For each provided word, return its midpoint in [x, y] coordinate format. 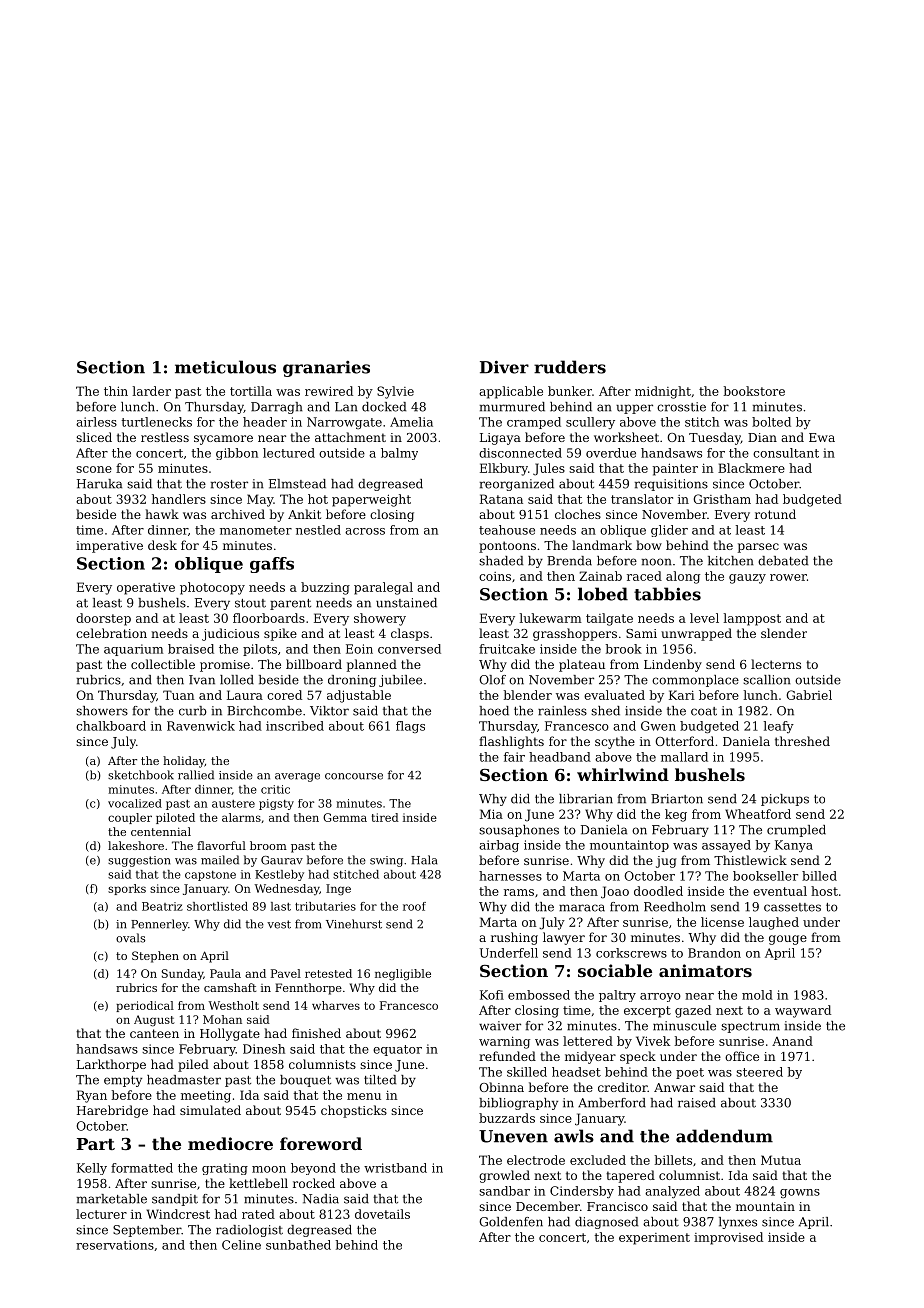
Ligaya [500, 439]
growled [504, 1176]
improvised [728, 1238]
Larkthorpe [111, 1065]
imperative [109, 547]
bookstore [754, 391]
